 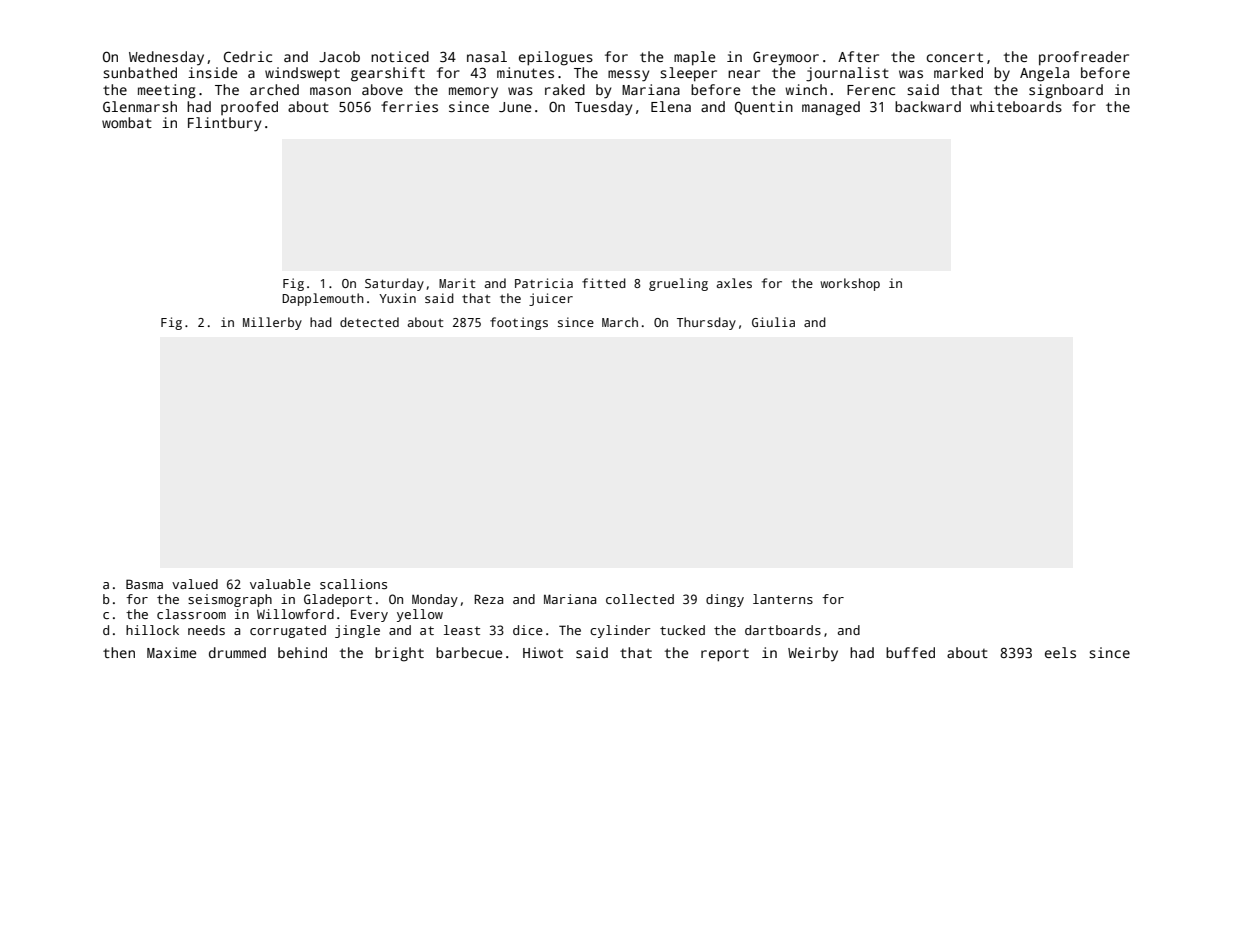 I want to click on concert, so click(x=955, y=57).
